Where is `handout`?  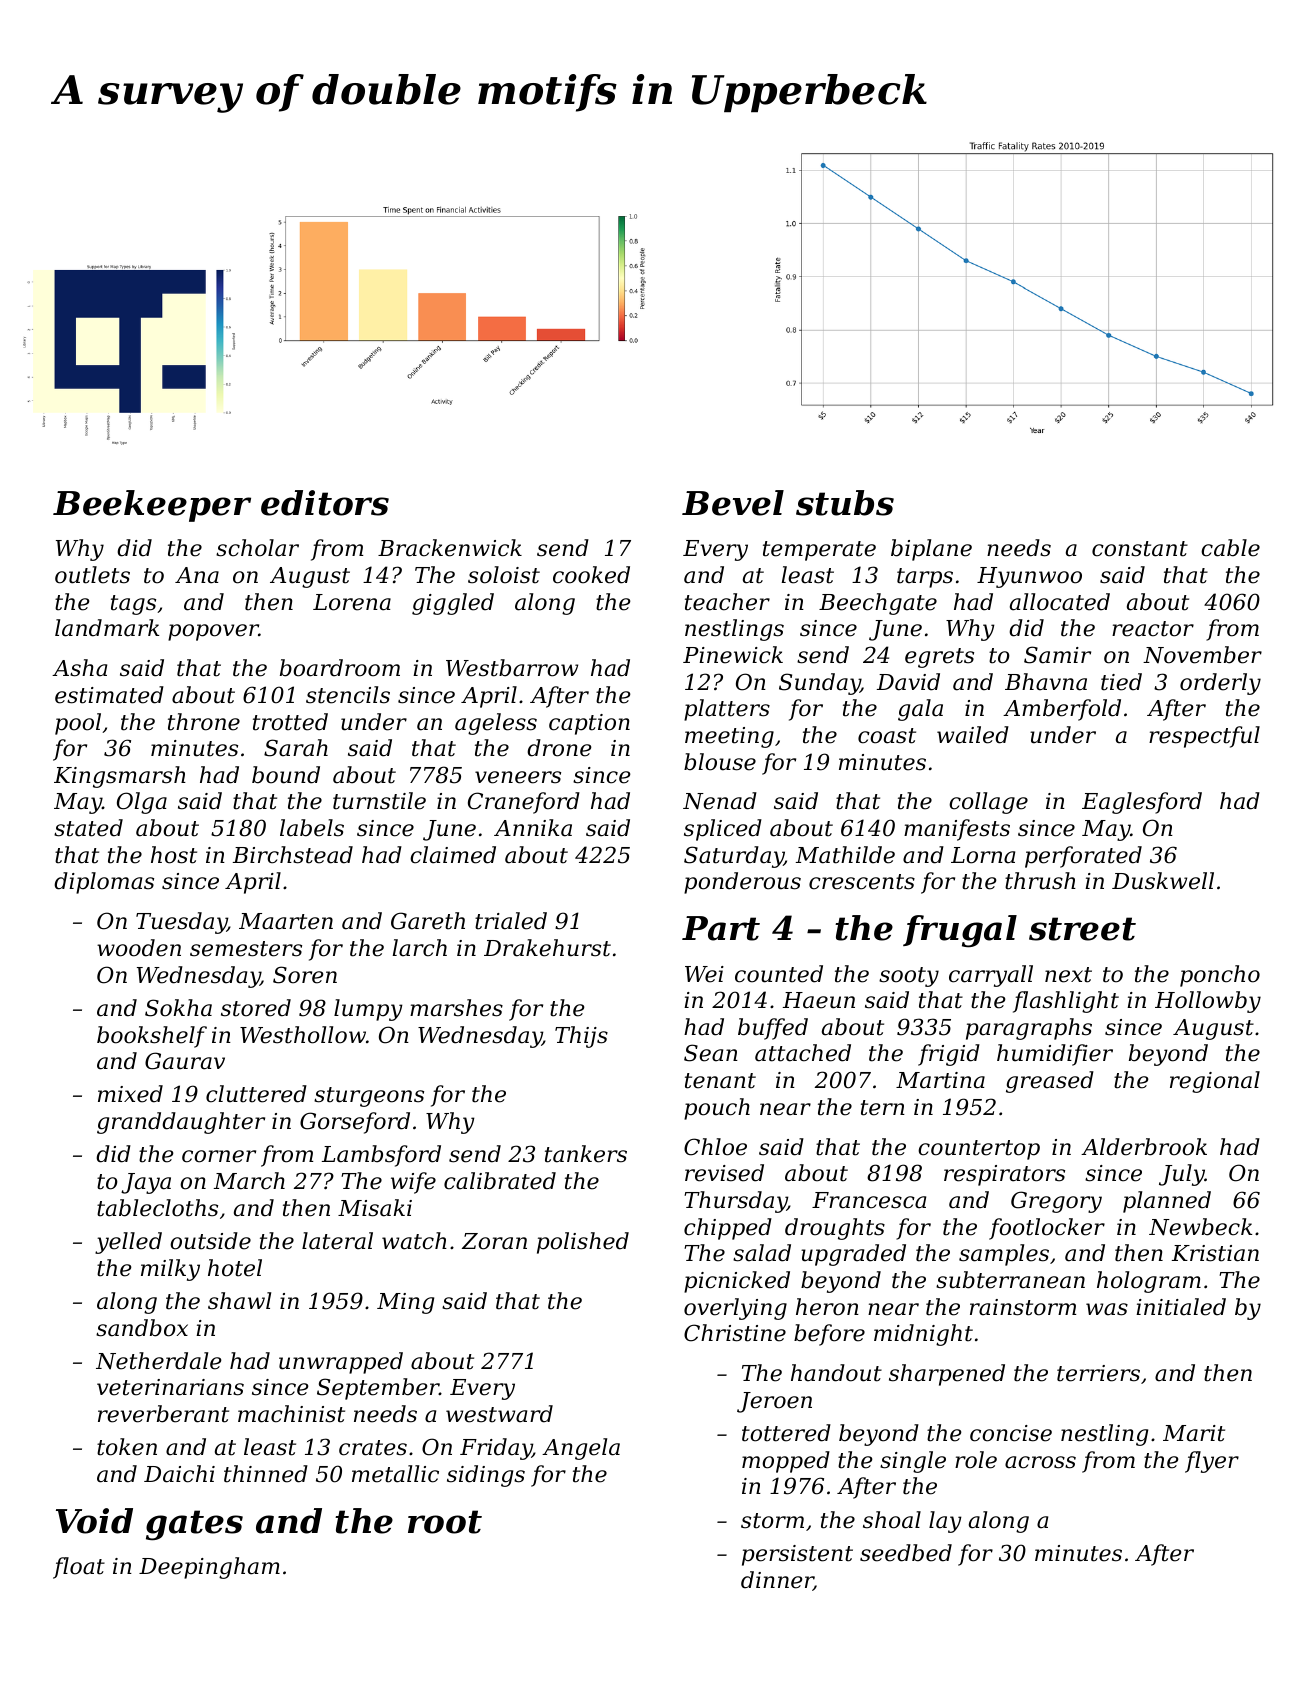 handout is located at coordinates (836, 1373).
